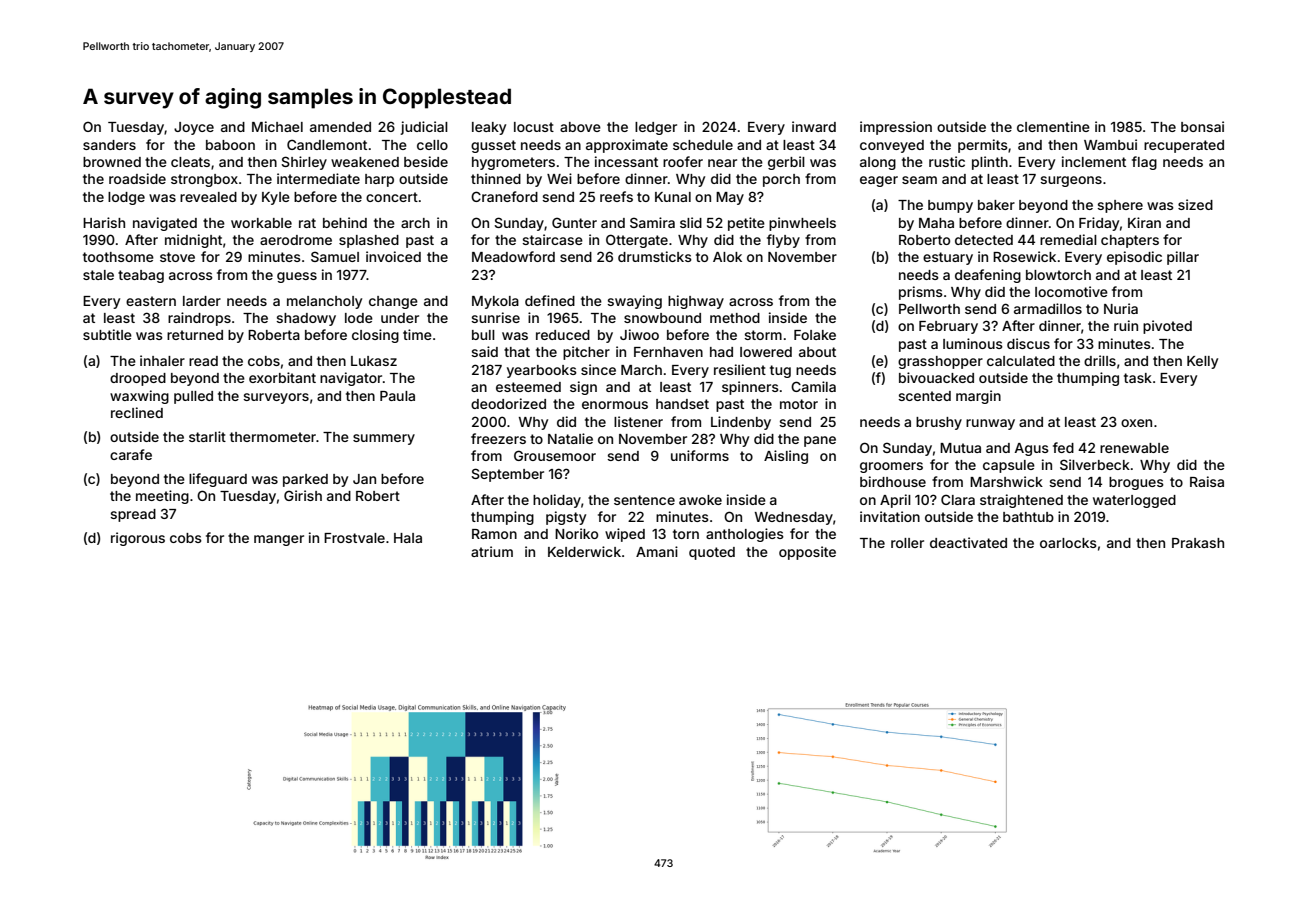  What do you see at coordinates (741, 423) in the screenshot?
I see `Lindenby` at bounding box center [741, 423].
